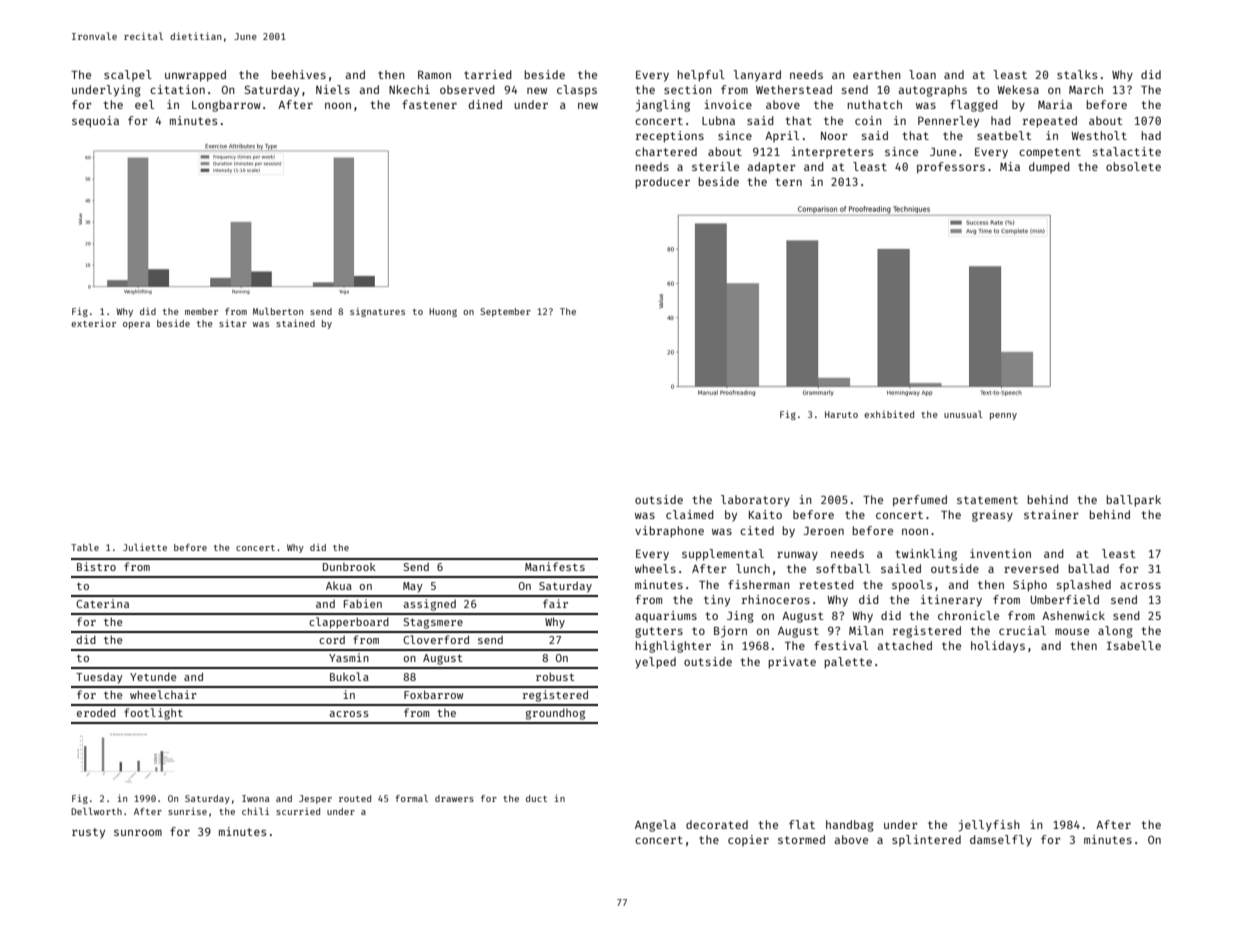 The width and height of the image is (1233, 952). Describe the element at coordinates (96, 811) in the image. I see `Dellworth` at that location.
